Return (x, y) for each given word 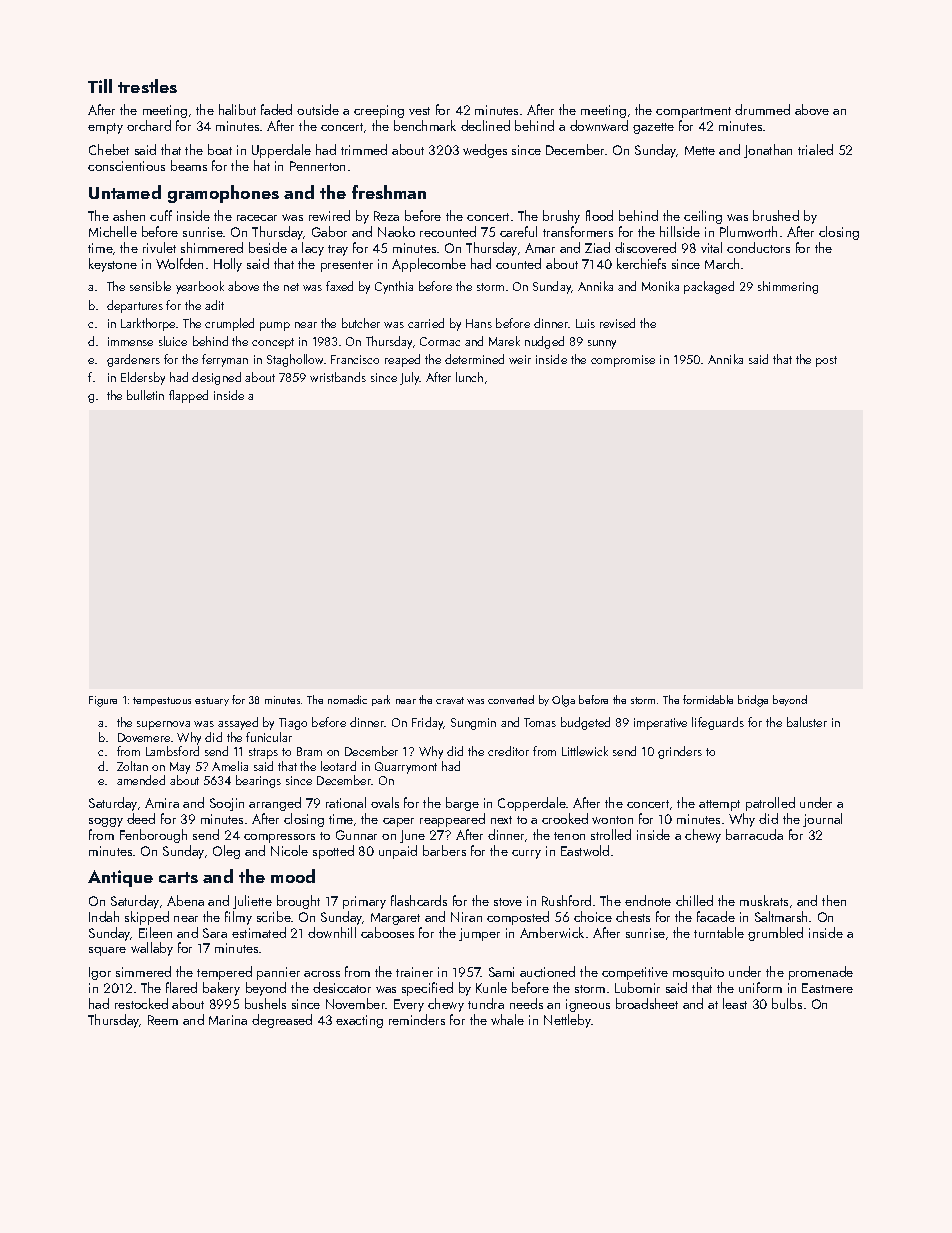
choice (593, 916)
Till (100, 86)
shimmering (788, 287)
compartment (693, 112)
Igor (100, 973)
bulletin (145, 395)
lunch (469, 377)
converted (511, 699)
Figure (103, 701)
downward (599, 125)
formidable (708, 699)
